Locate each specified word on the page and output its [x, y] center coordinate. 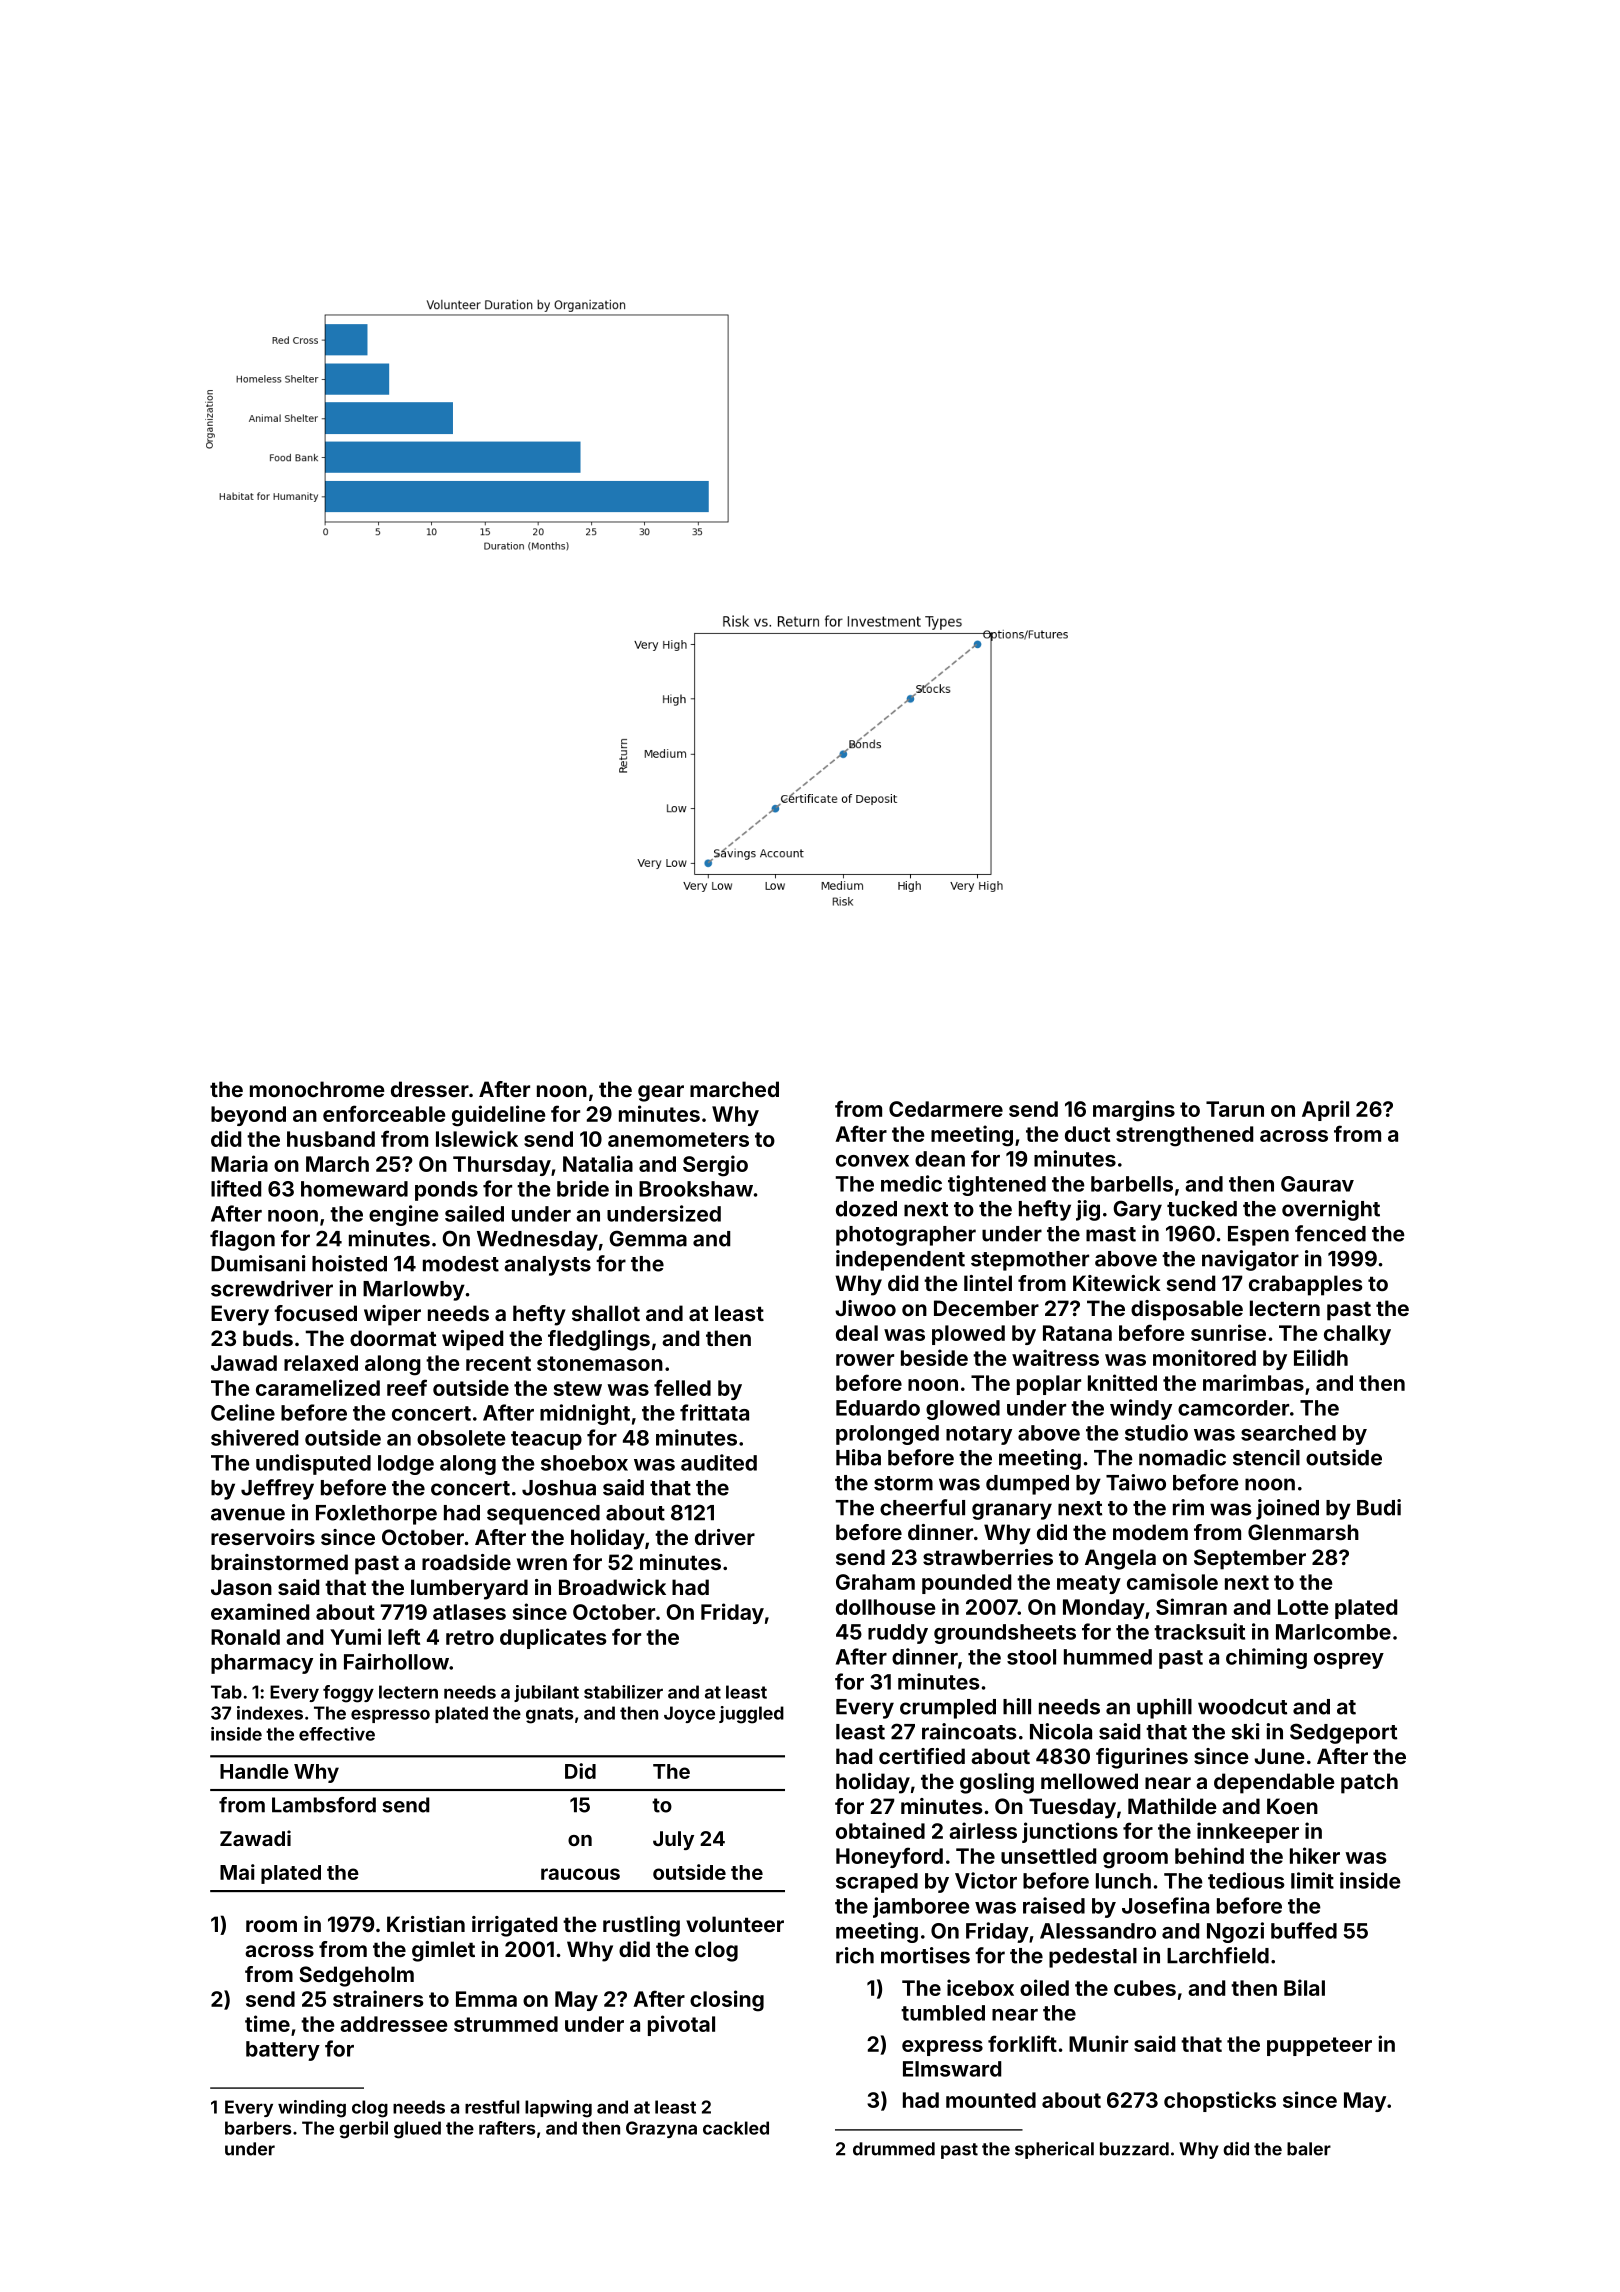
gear [661, 1093]
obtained [880, 1830]
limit [1312, 1880]
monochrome [317, 1089]
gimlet [443, 1951]
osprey [1349, 1661]
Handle [254, 1771]
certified [922, 1756]
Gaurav [1317, 1184]
